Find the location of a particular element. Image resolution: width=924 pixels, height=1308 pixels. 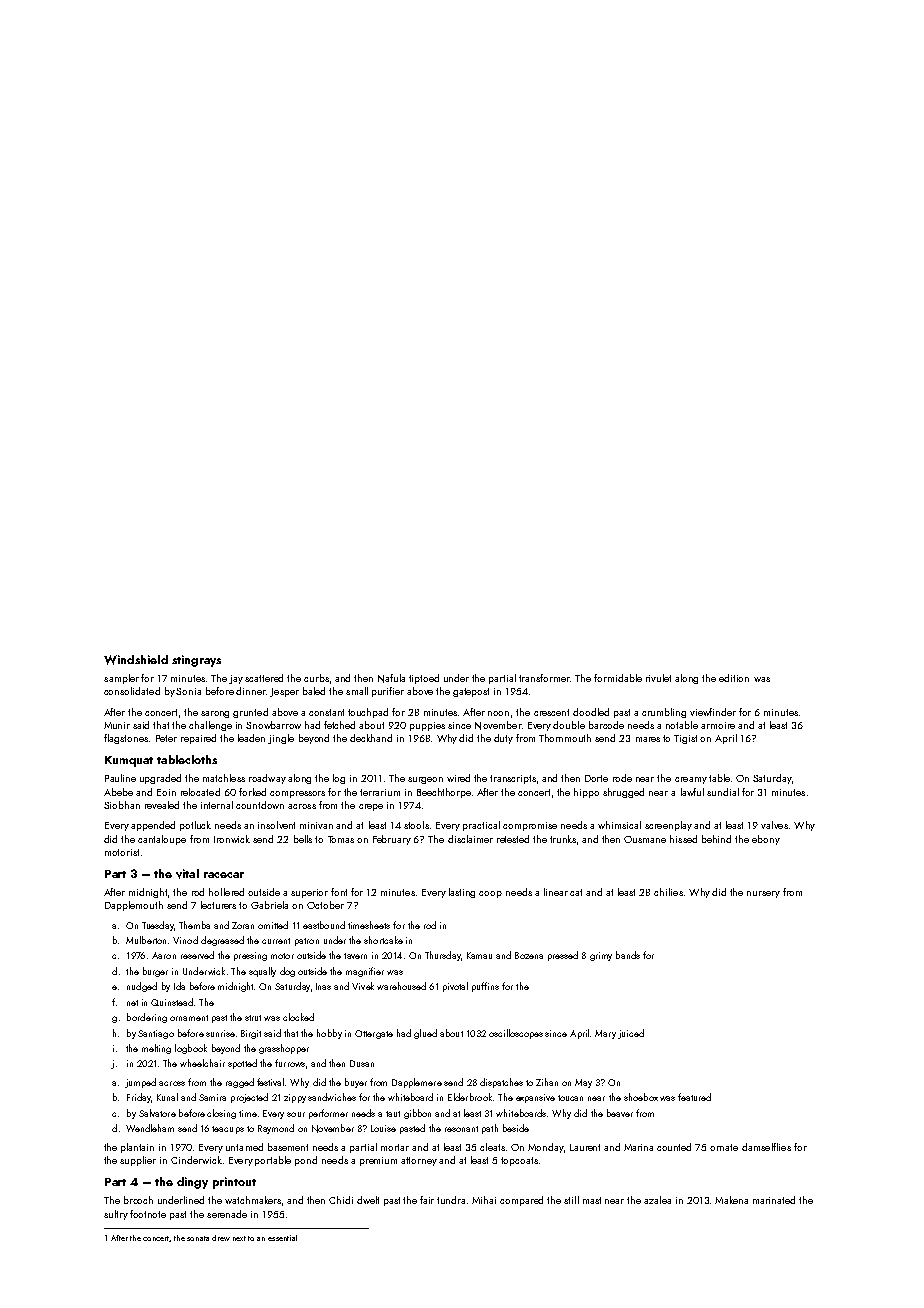

crumbling is located at coordinates (664, 713).
